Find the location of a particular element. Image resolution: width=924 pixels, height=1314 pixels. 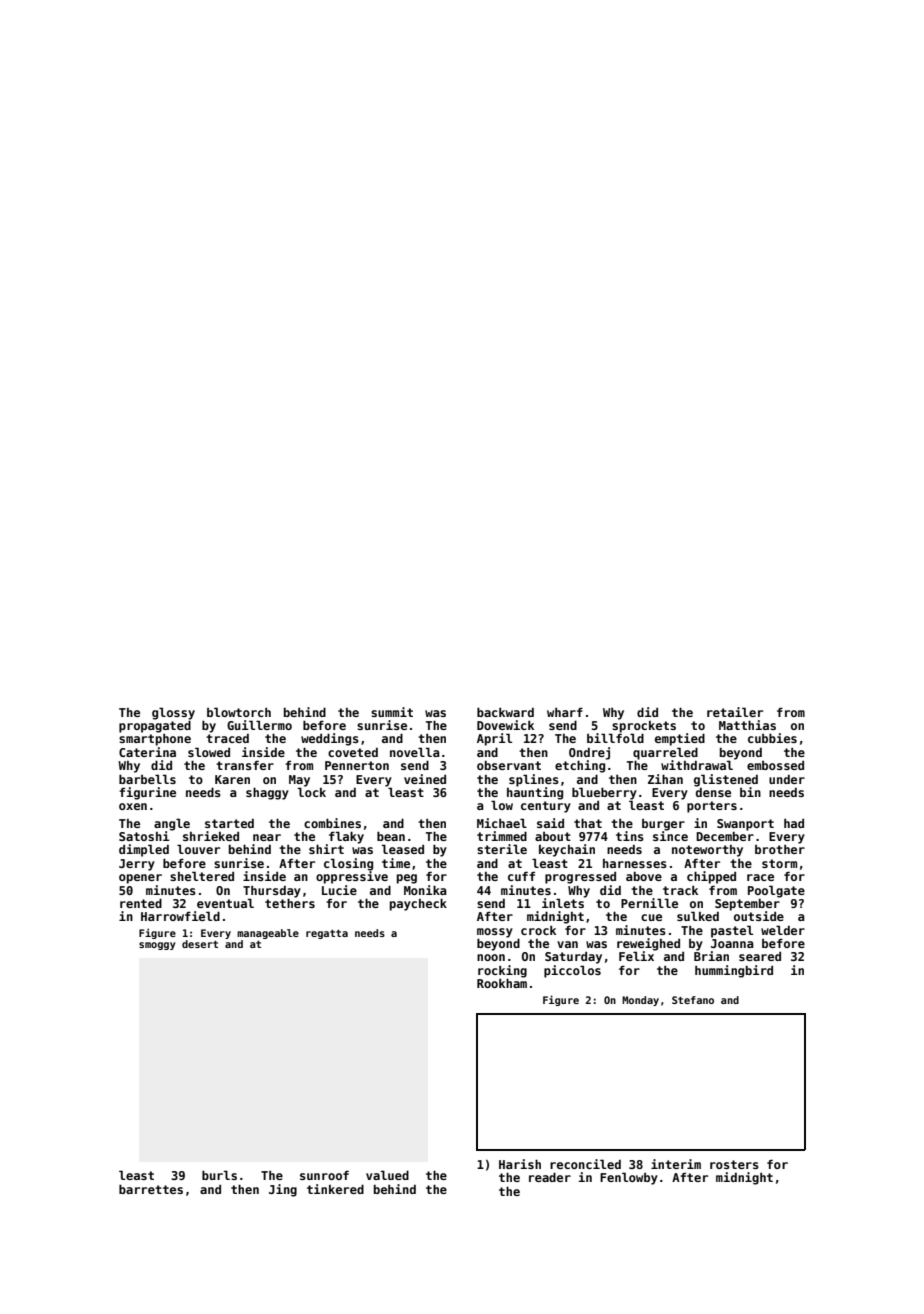

burls is located at coordinates (219, 1175).
